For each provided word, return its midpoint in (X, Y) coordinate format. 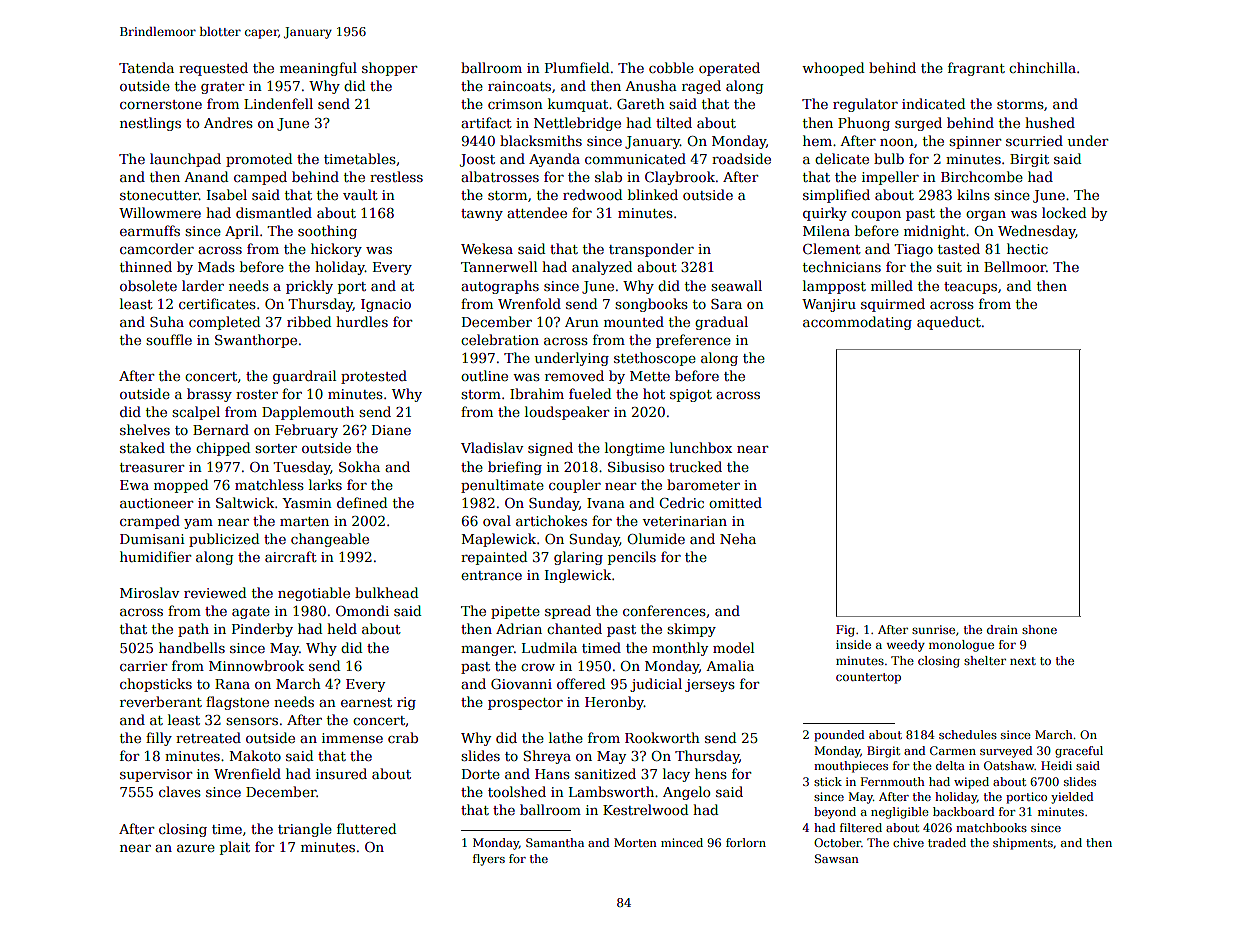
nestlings (150, 124)
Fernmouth (893, 781)
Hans (552, 774)
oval (497, 520)
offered (581, 683)
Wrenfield (247, 773)
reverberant (161, 701)
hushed (1050, 122)
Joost (477, 160)
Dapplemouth (308, 413)
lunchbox (701, 447)
